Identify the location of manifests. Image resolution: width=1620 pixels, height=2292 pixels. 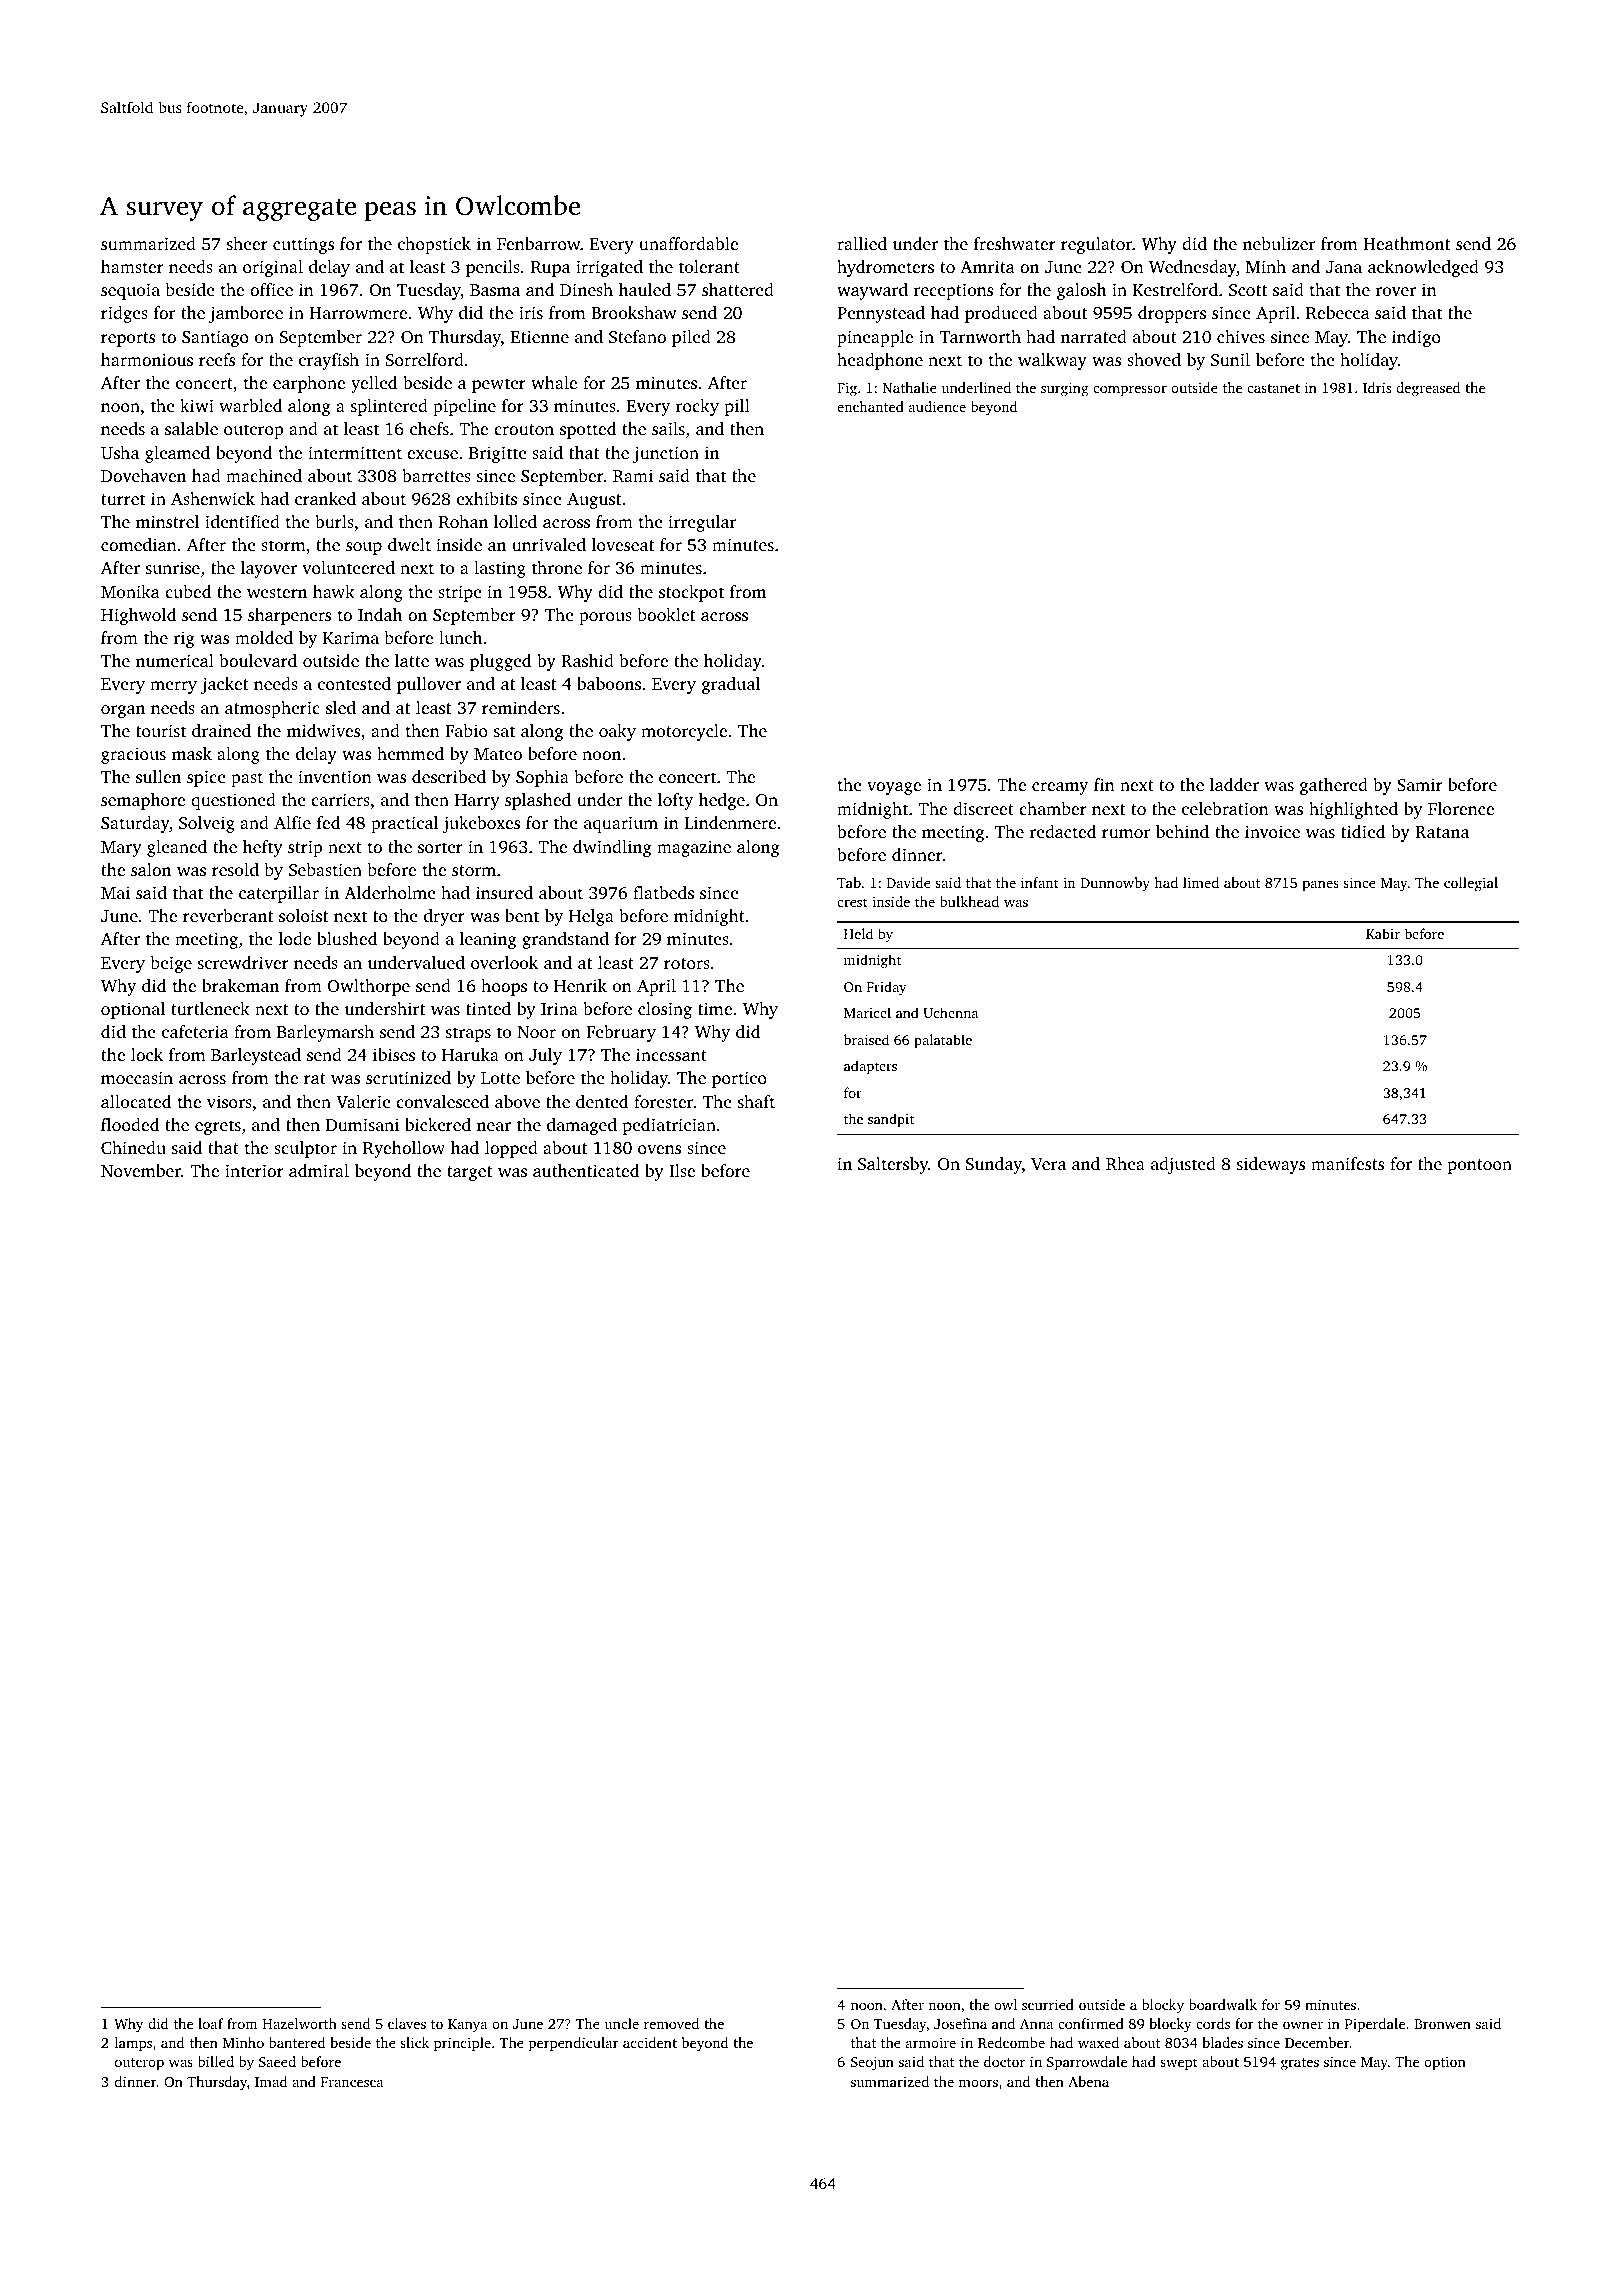
(1347, 1163).
